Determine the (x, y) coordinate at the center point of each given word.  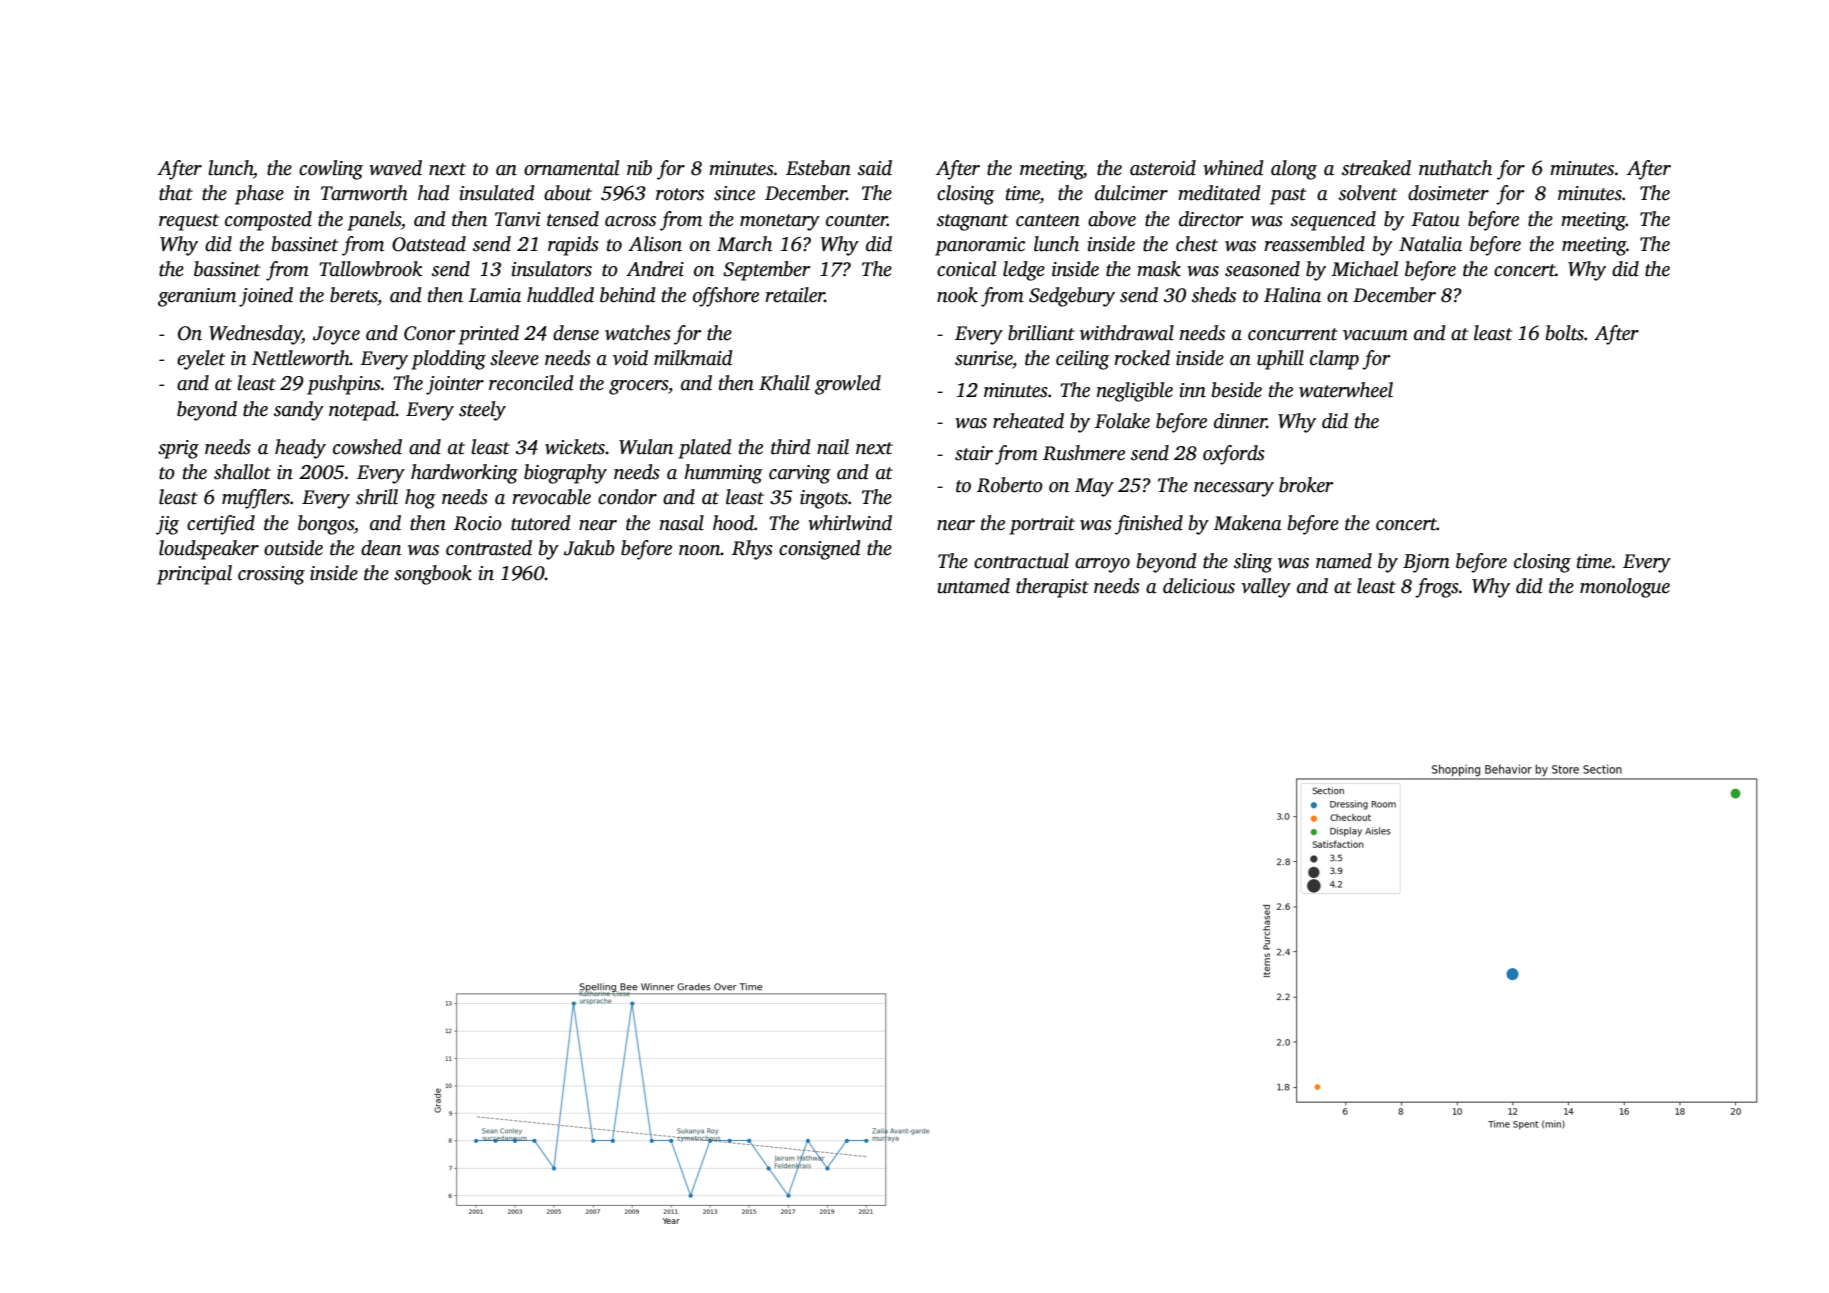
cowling (331, 170)
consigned (820, 550)
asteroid (1163, 168)
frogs (1437, 588)
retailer (795, 295)
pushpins (344, 385)
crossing (271, 575)
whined (1233, 168)
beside (1237, 390)
